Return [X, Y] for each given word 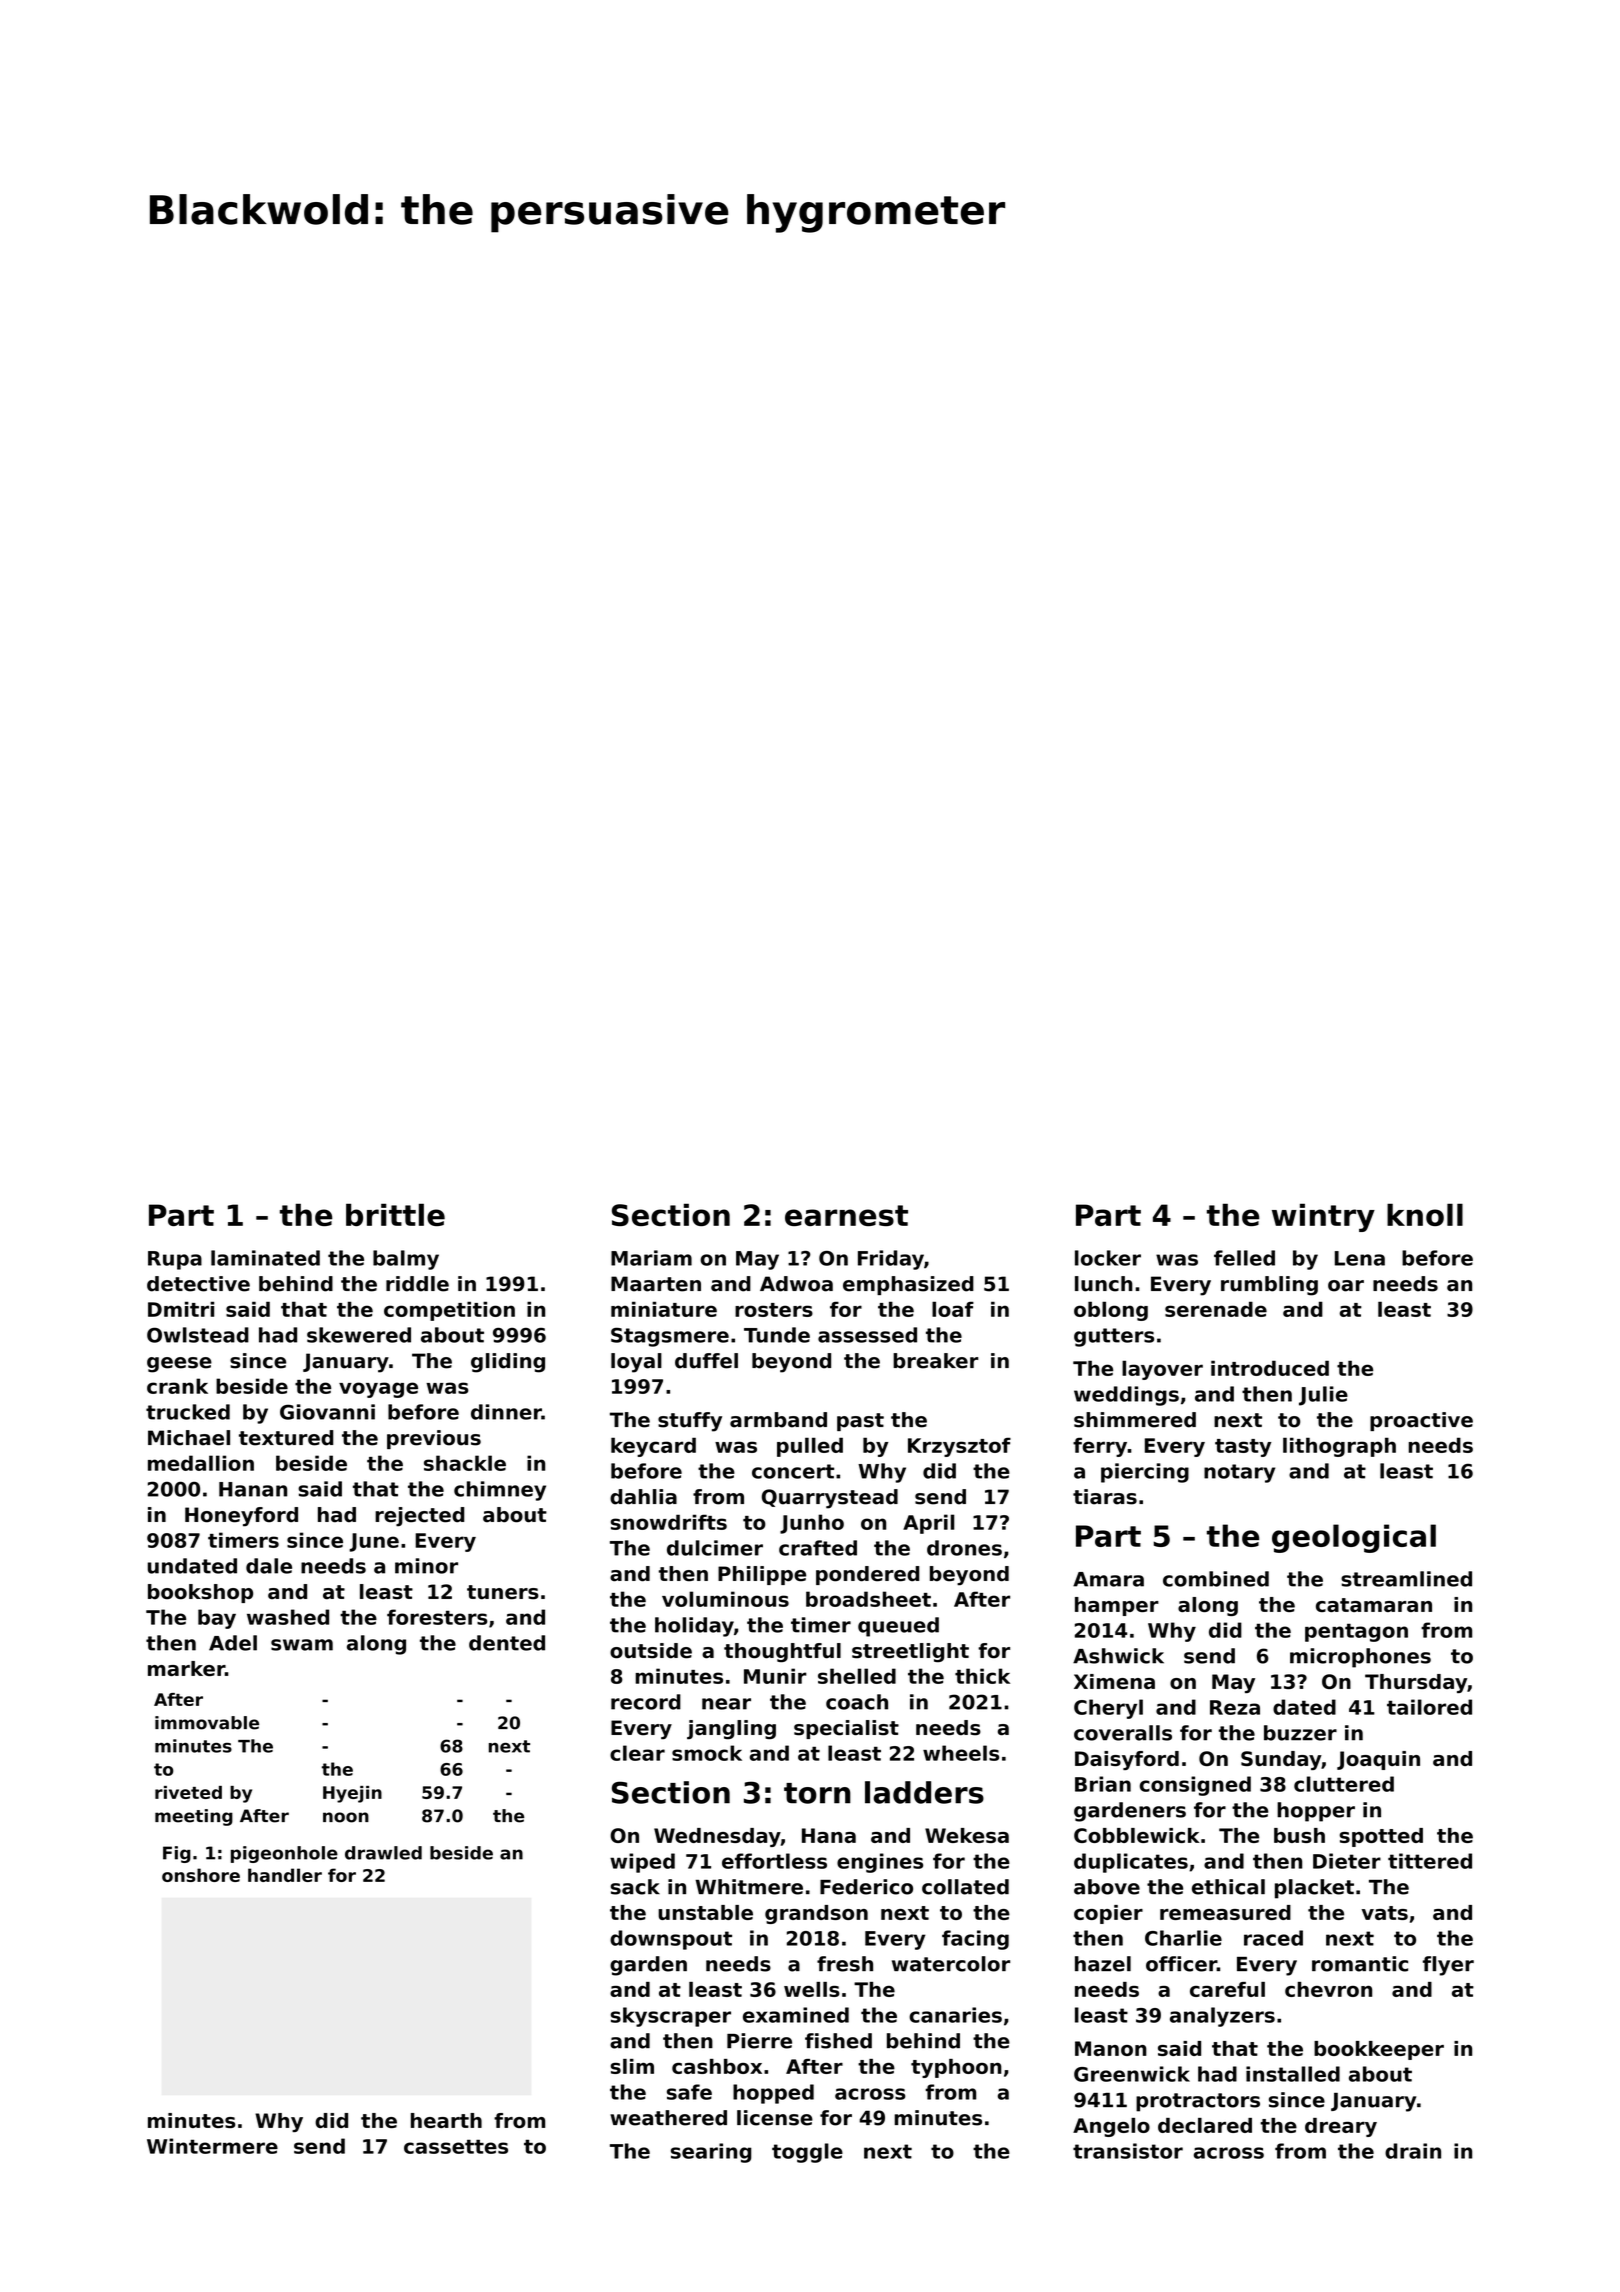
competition [449, 1311]
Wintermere [212, 2146]
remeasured [1225, 1912]
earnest [846, 1215]
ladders [924, 1792]
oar [1346, 1286]
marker [186, 1668]
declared [1205, 2125]
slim [632, 2066]
